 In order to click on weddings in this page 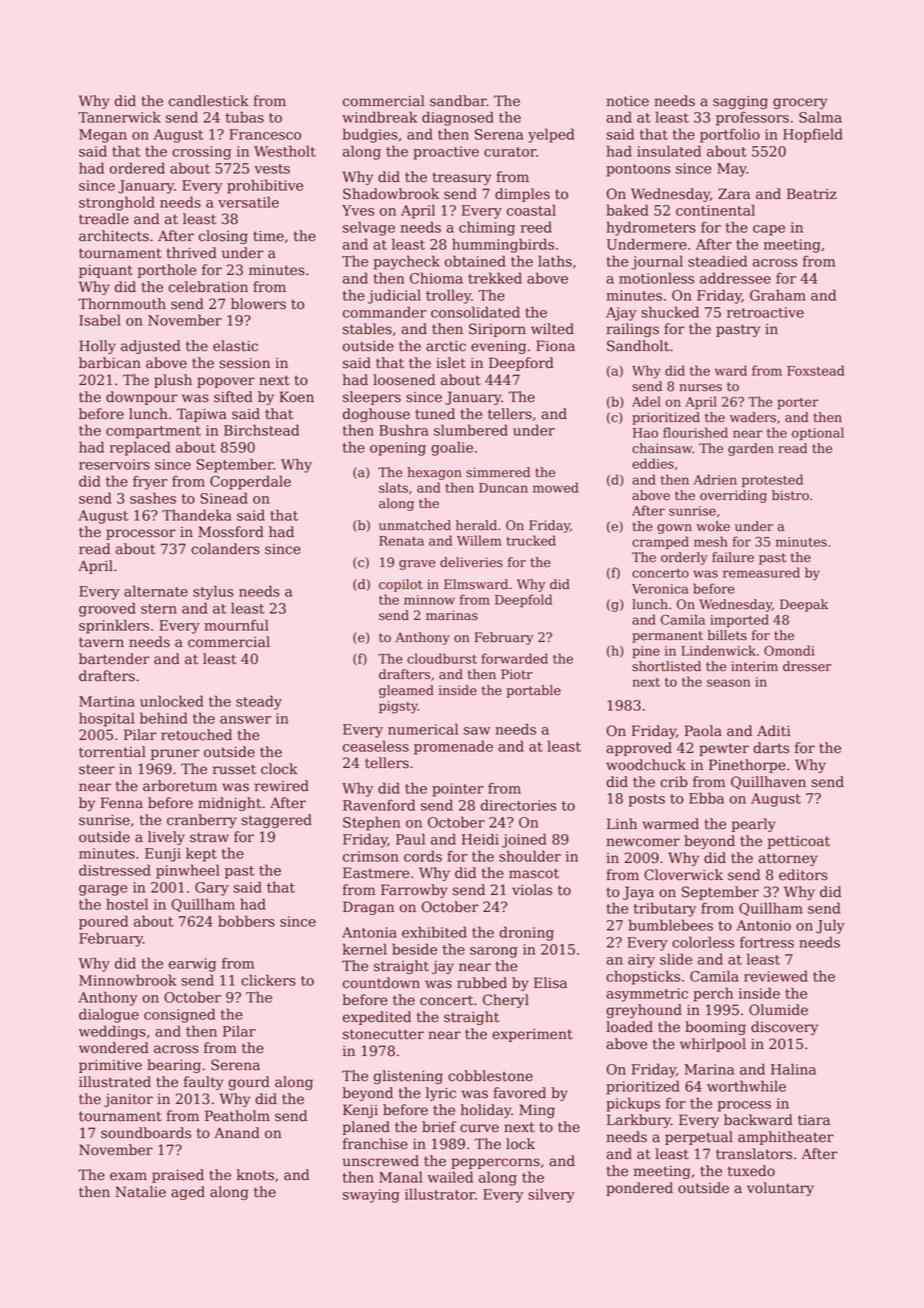, I will do `click(112, 1032)`.
